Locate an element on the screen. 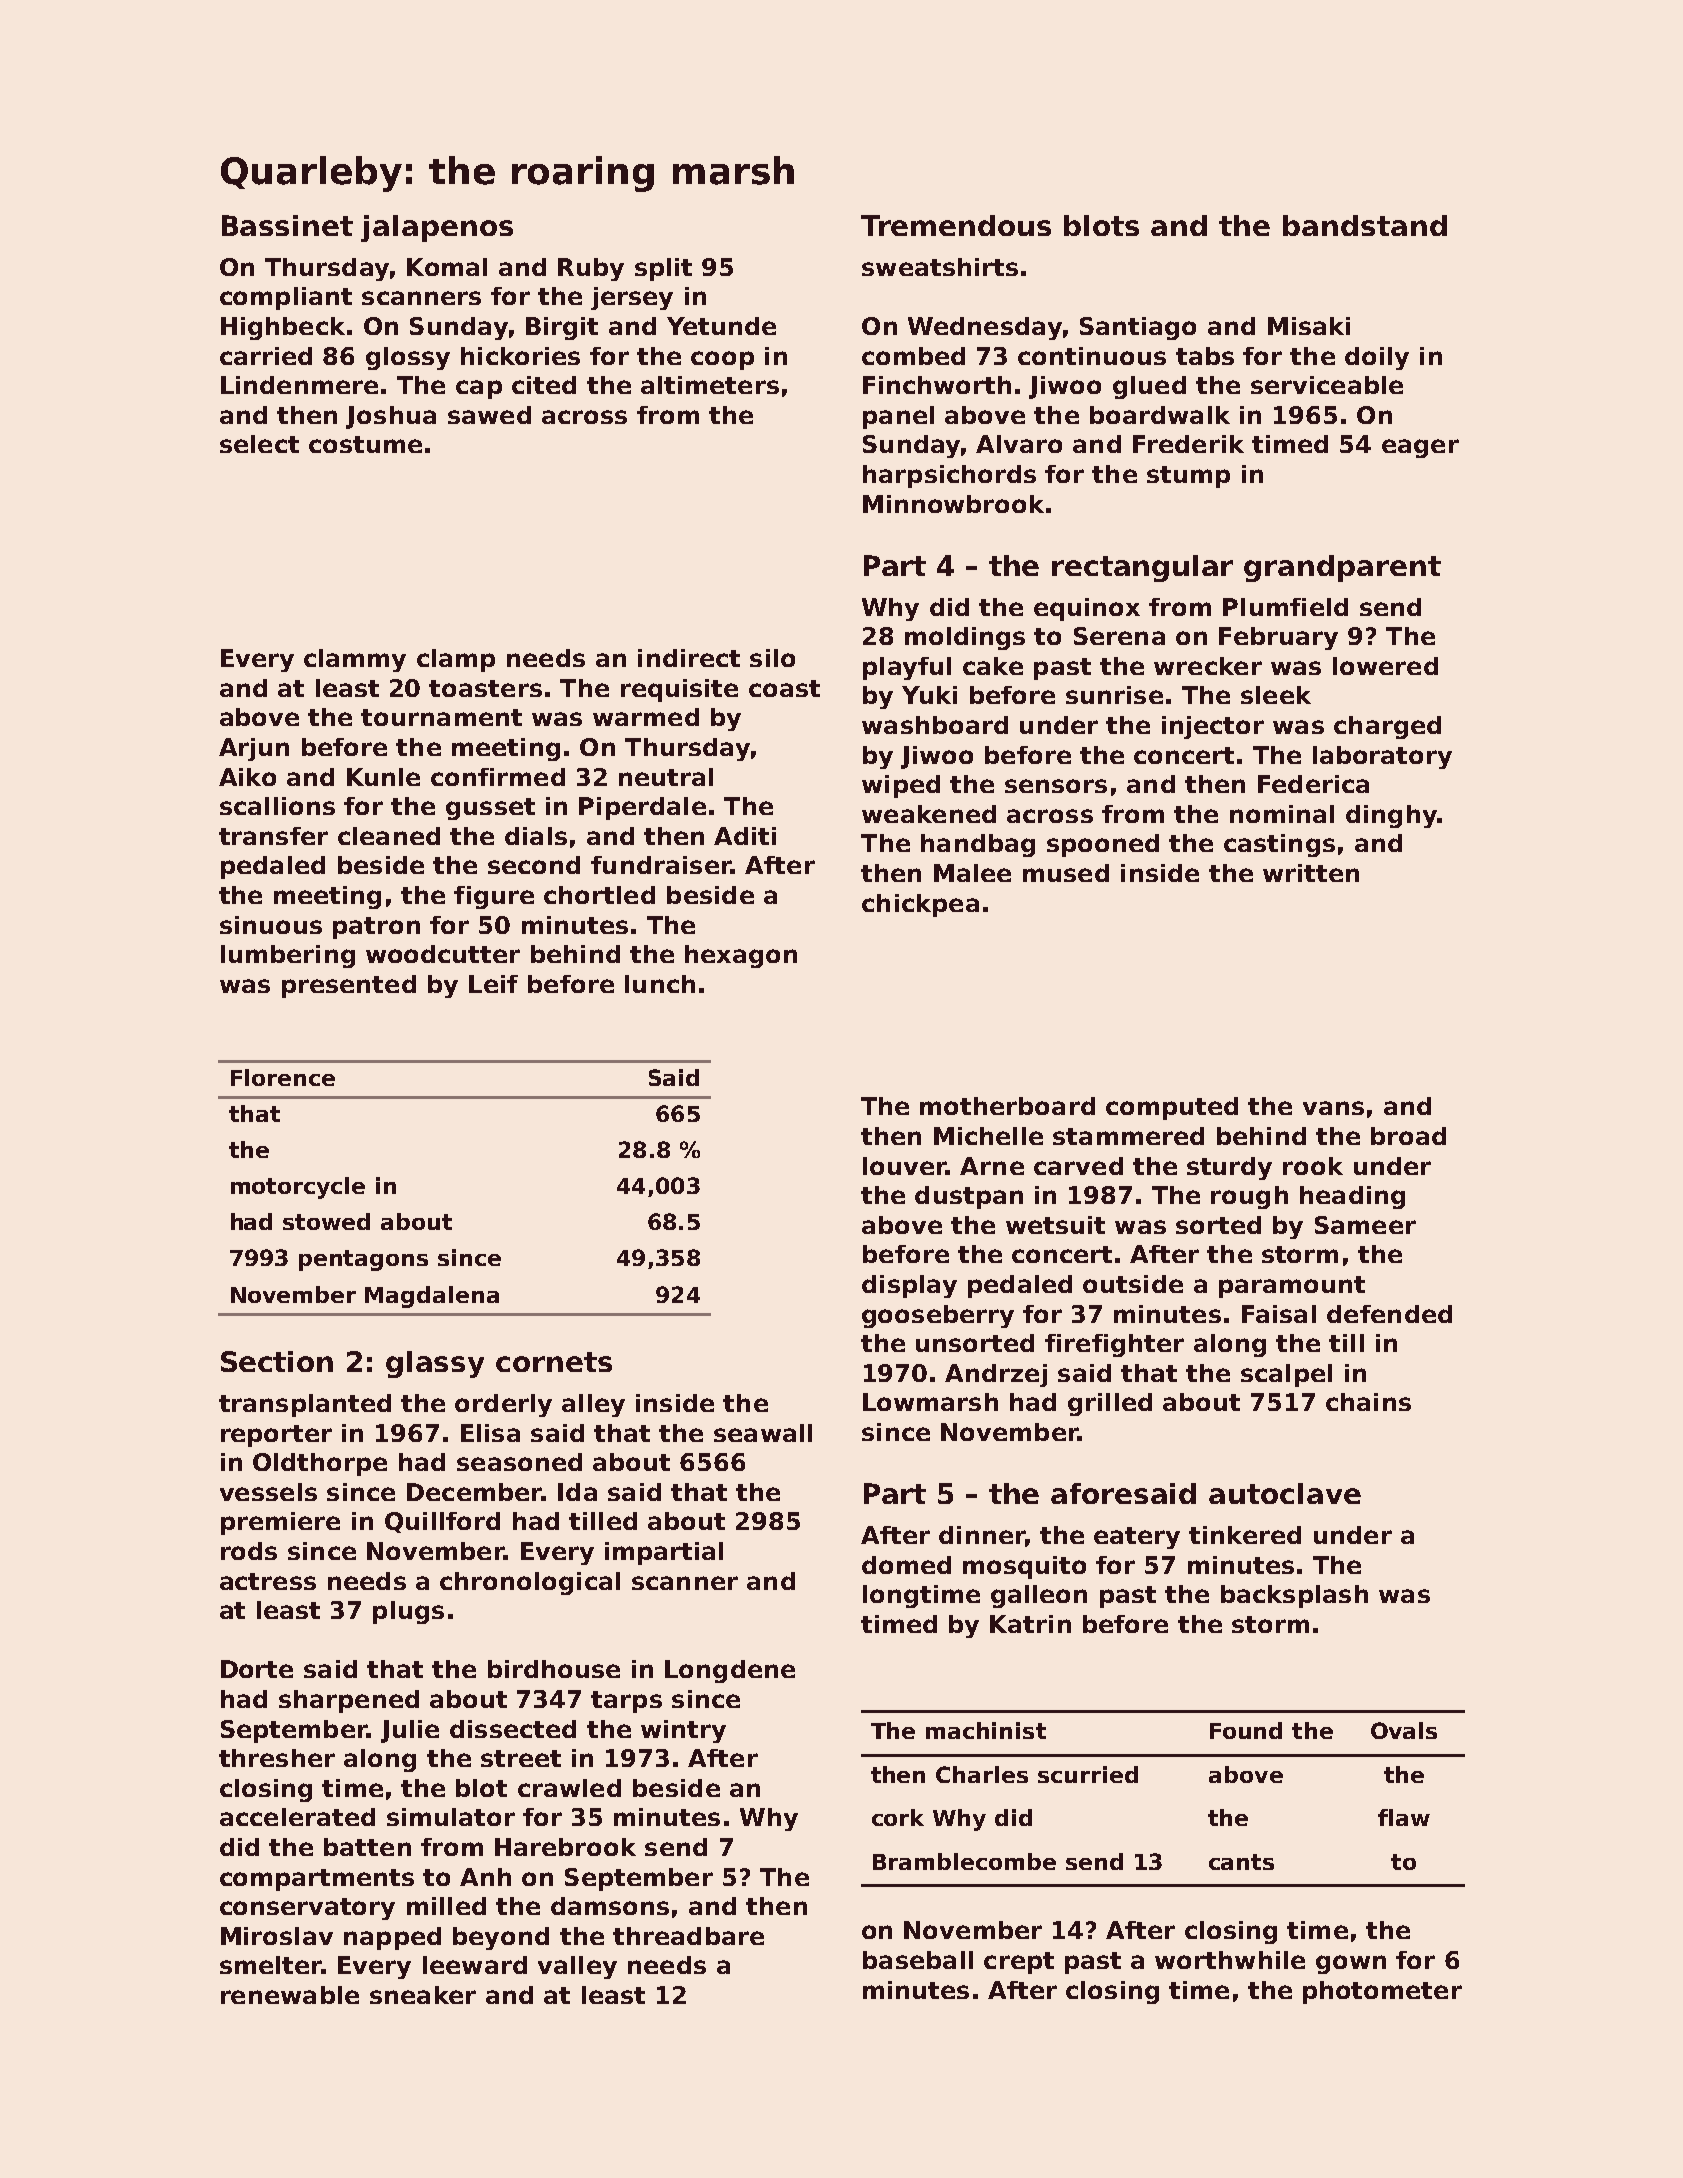 The width and height of the screenshot is (1683, 2178). neutral is located at coordinates (666, 777).
